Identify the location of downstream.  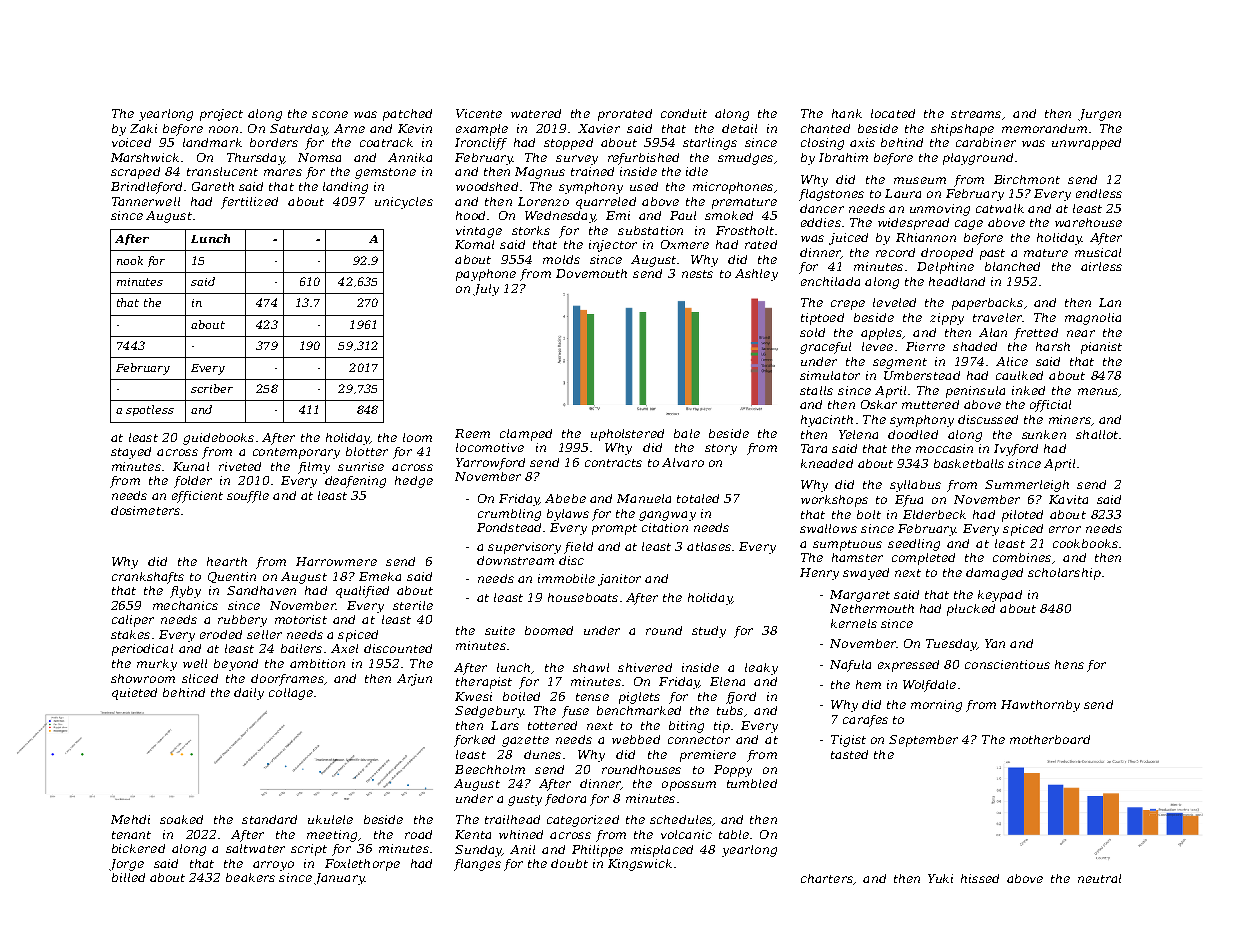
(515, 560).
